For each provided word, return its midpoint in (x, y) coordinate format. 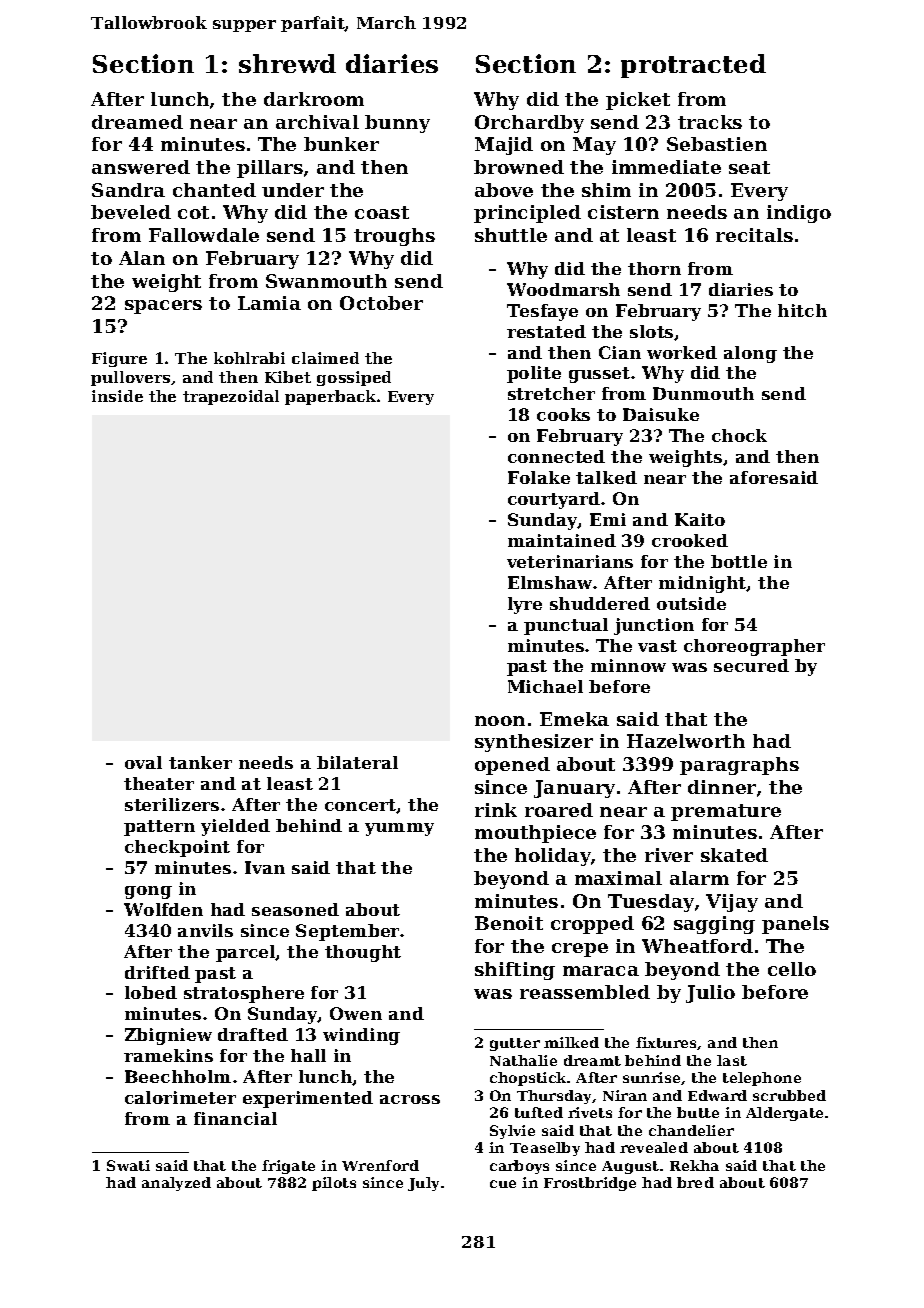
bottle (739, 561)
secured (751, 665)
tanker (200, 762)
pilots (334, 1184)
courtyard (554, 500)
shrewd (287, 63)
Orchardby (529, 124)
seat (749, 167)
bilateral (357, 762)
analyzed (176, 1184)
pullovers (130, 378)
